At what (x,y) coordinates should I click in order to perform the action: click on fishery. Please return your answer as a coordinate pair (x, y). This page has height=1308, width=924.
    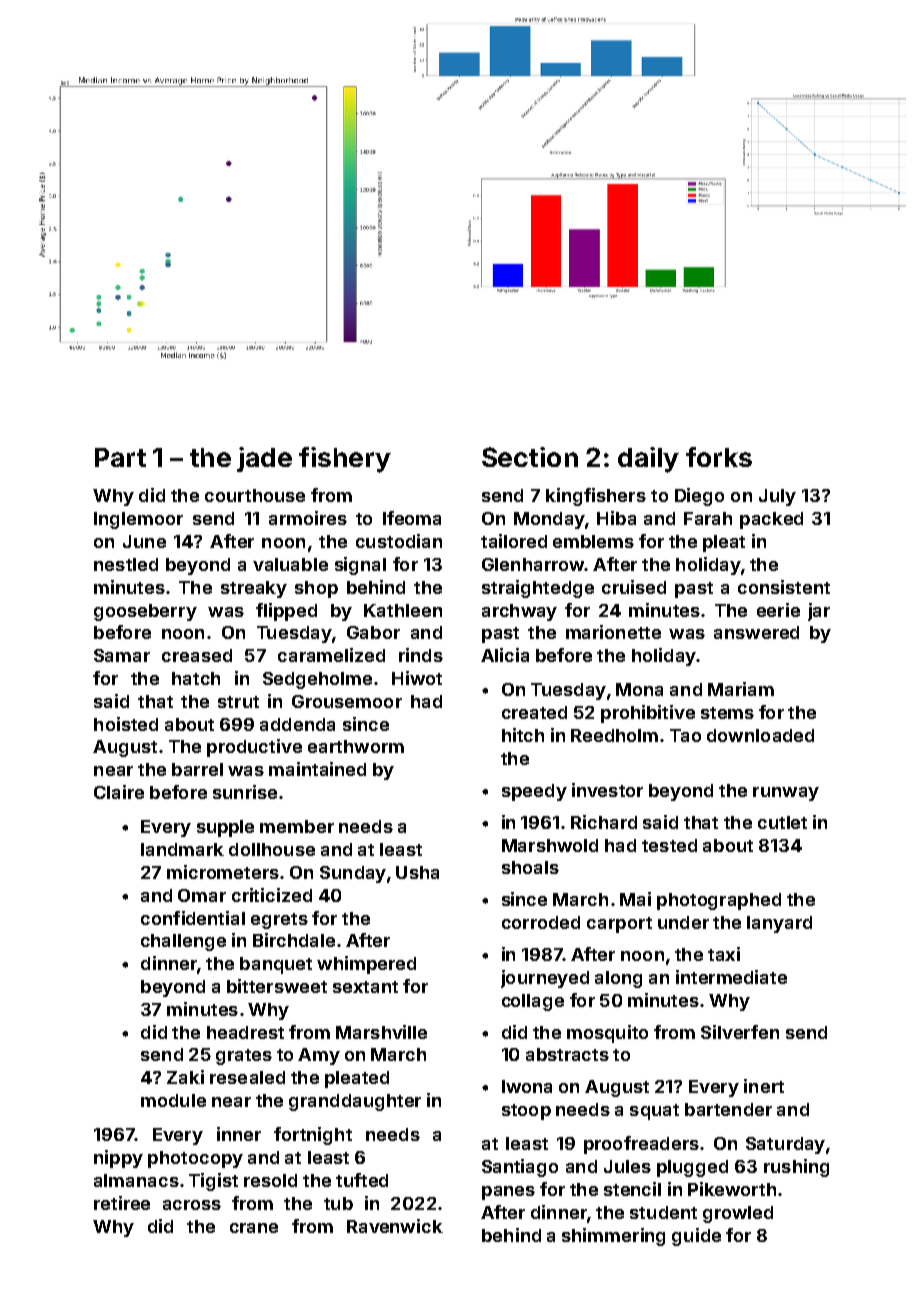
    Looking at the image, I should click on (345, 460).
